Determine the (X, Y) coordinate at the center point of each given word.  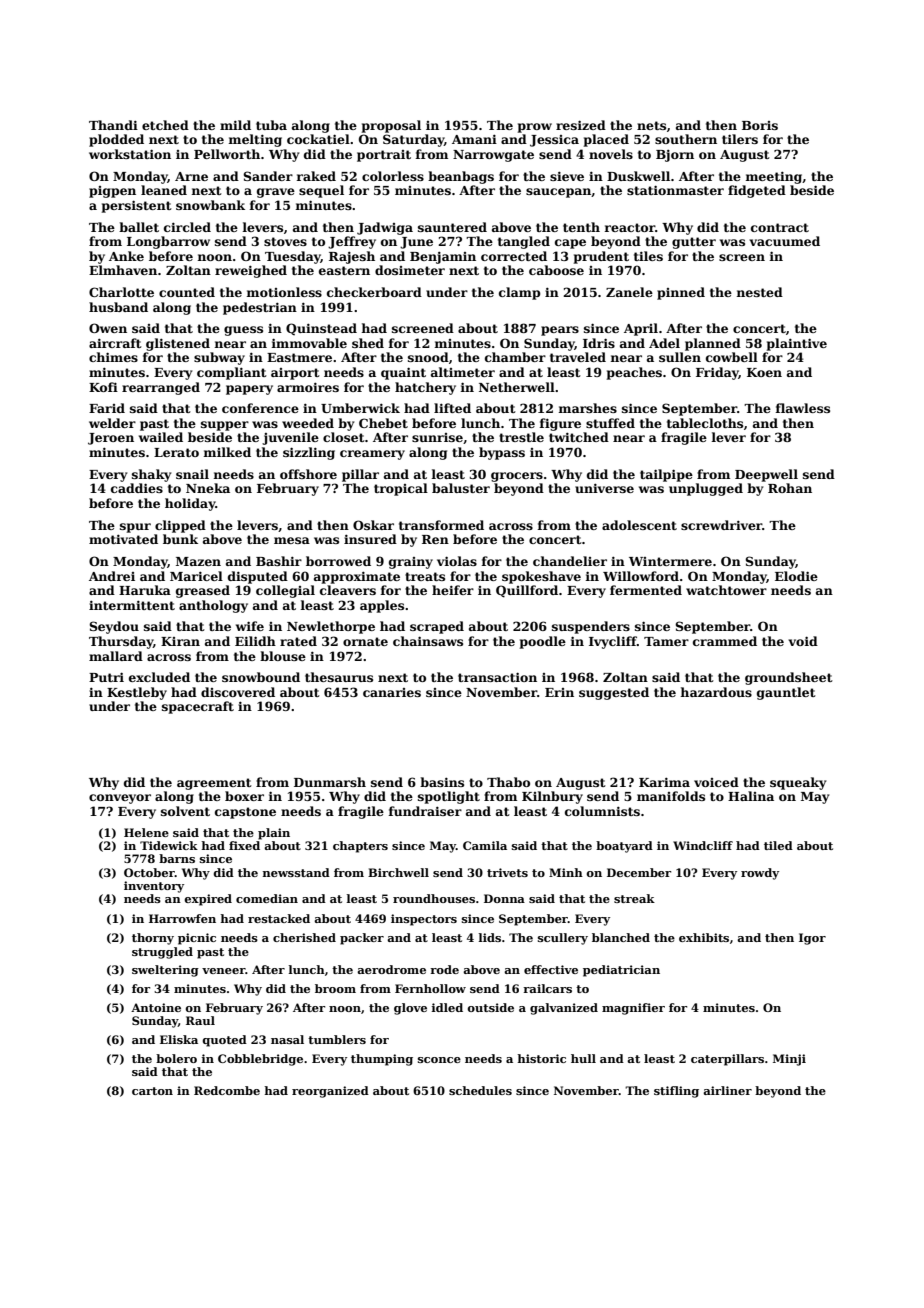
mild (235, 125)
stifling (676, 1092)
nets (651, 125)
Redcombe (227, 1090)
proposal (391, 126)
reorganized (330, 1092)
